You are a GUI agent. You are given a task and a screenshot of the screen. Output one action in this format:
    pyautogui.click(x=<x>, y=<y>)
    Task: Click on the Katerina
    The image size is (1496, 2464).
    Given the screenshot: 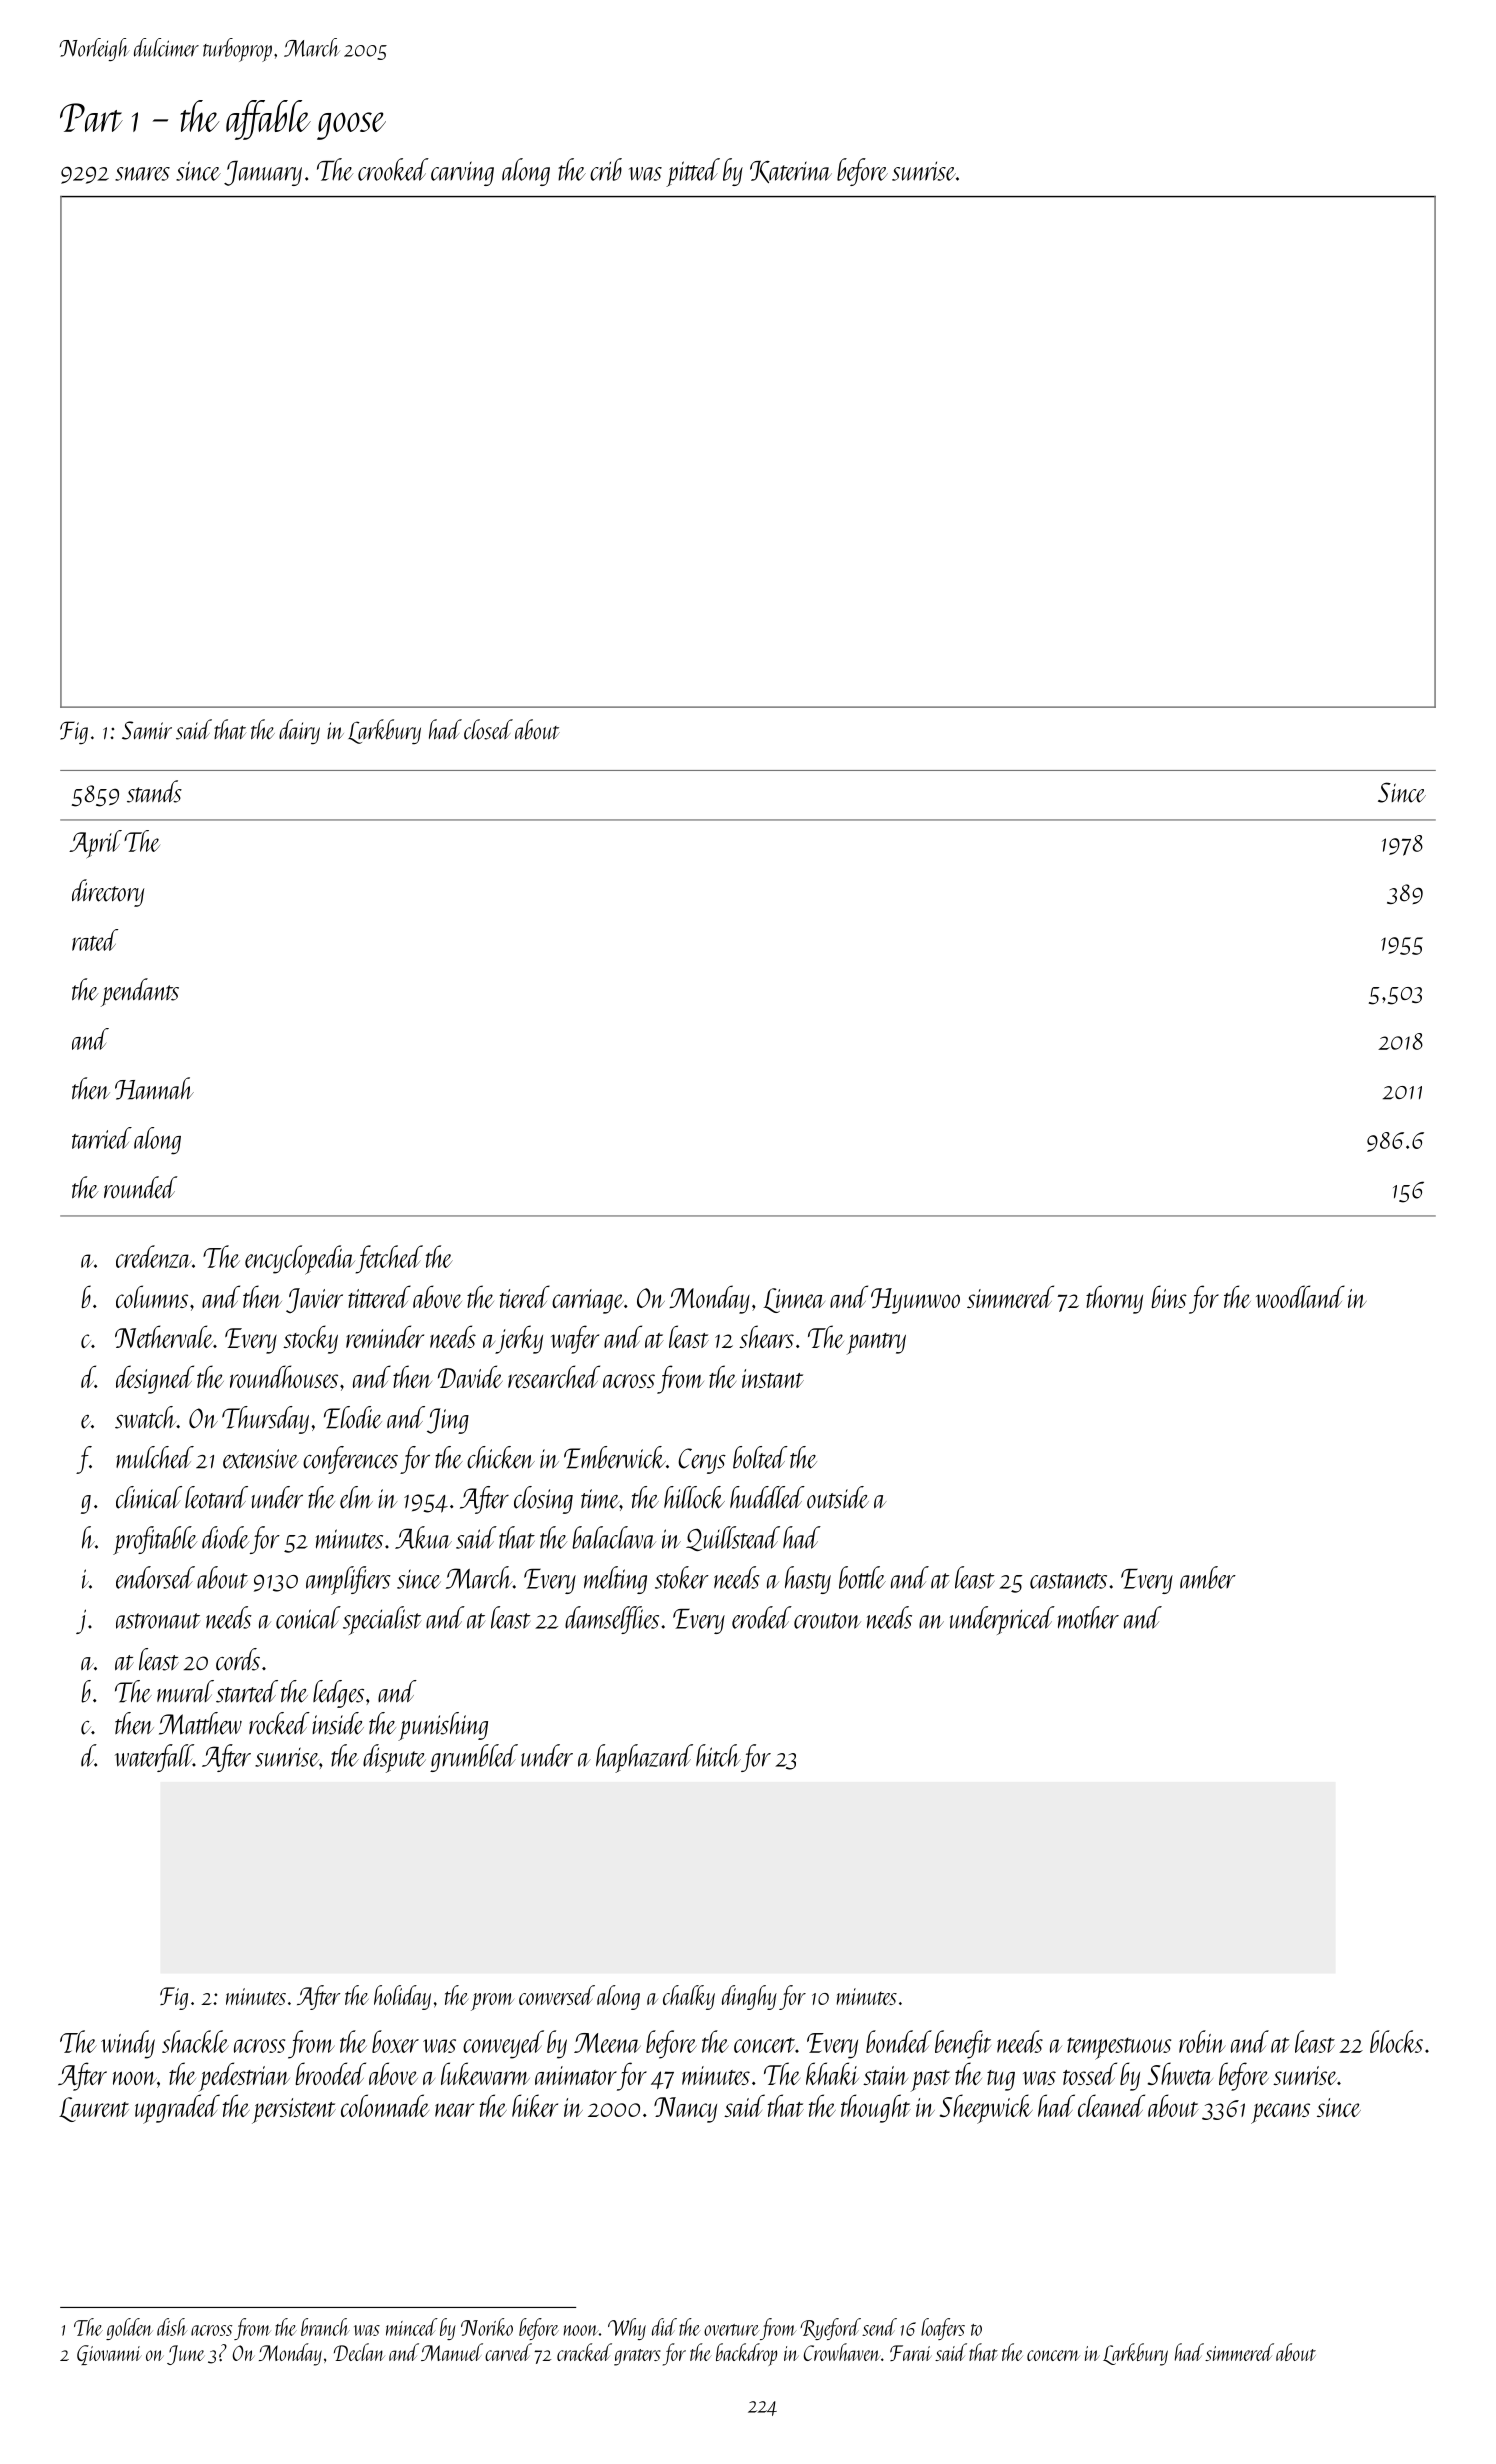 What is the action you would take?
    pyautogui.click(x=791, y=172)
